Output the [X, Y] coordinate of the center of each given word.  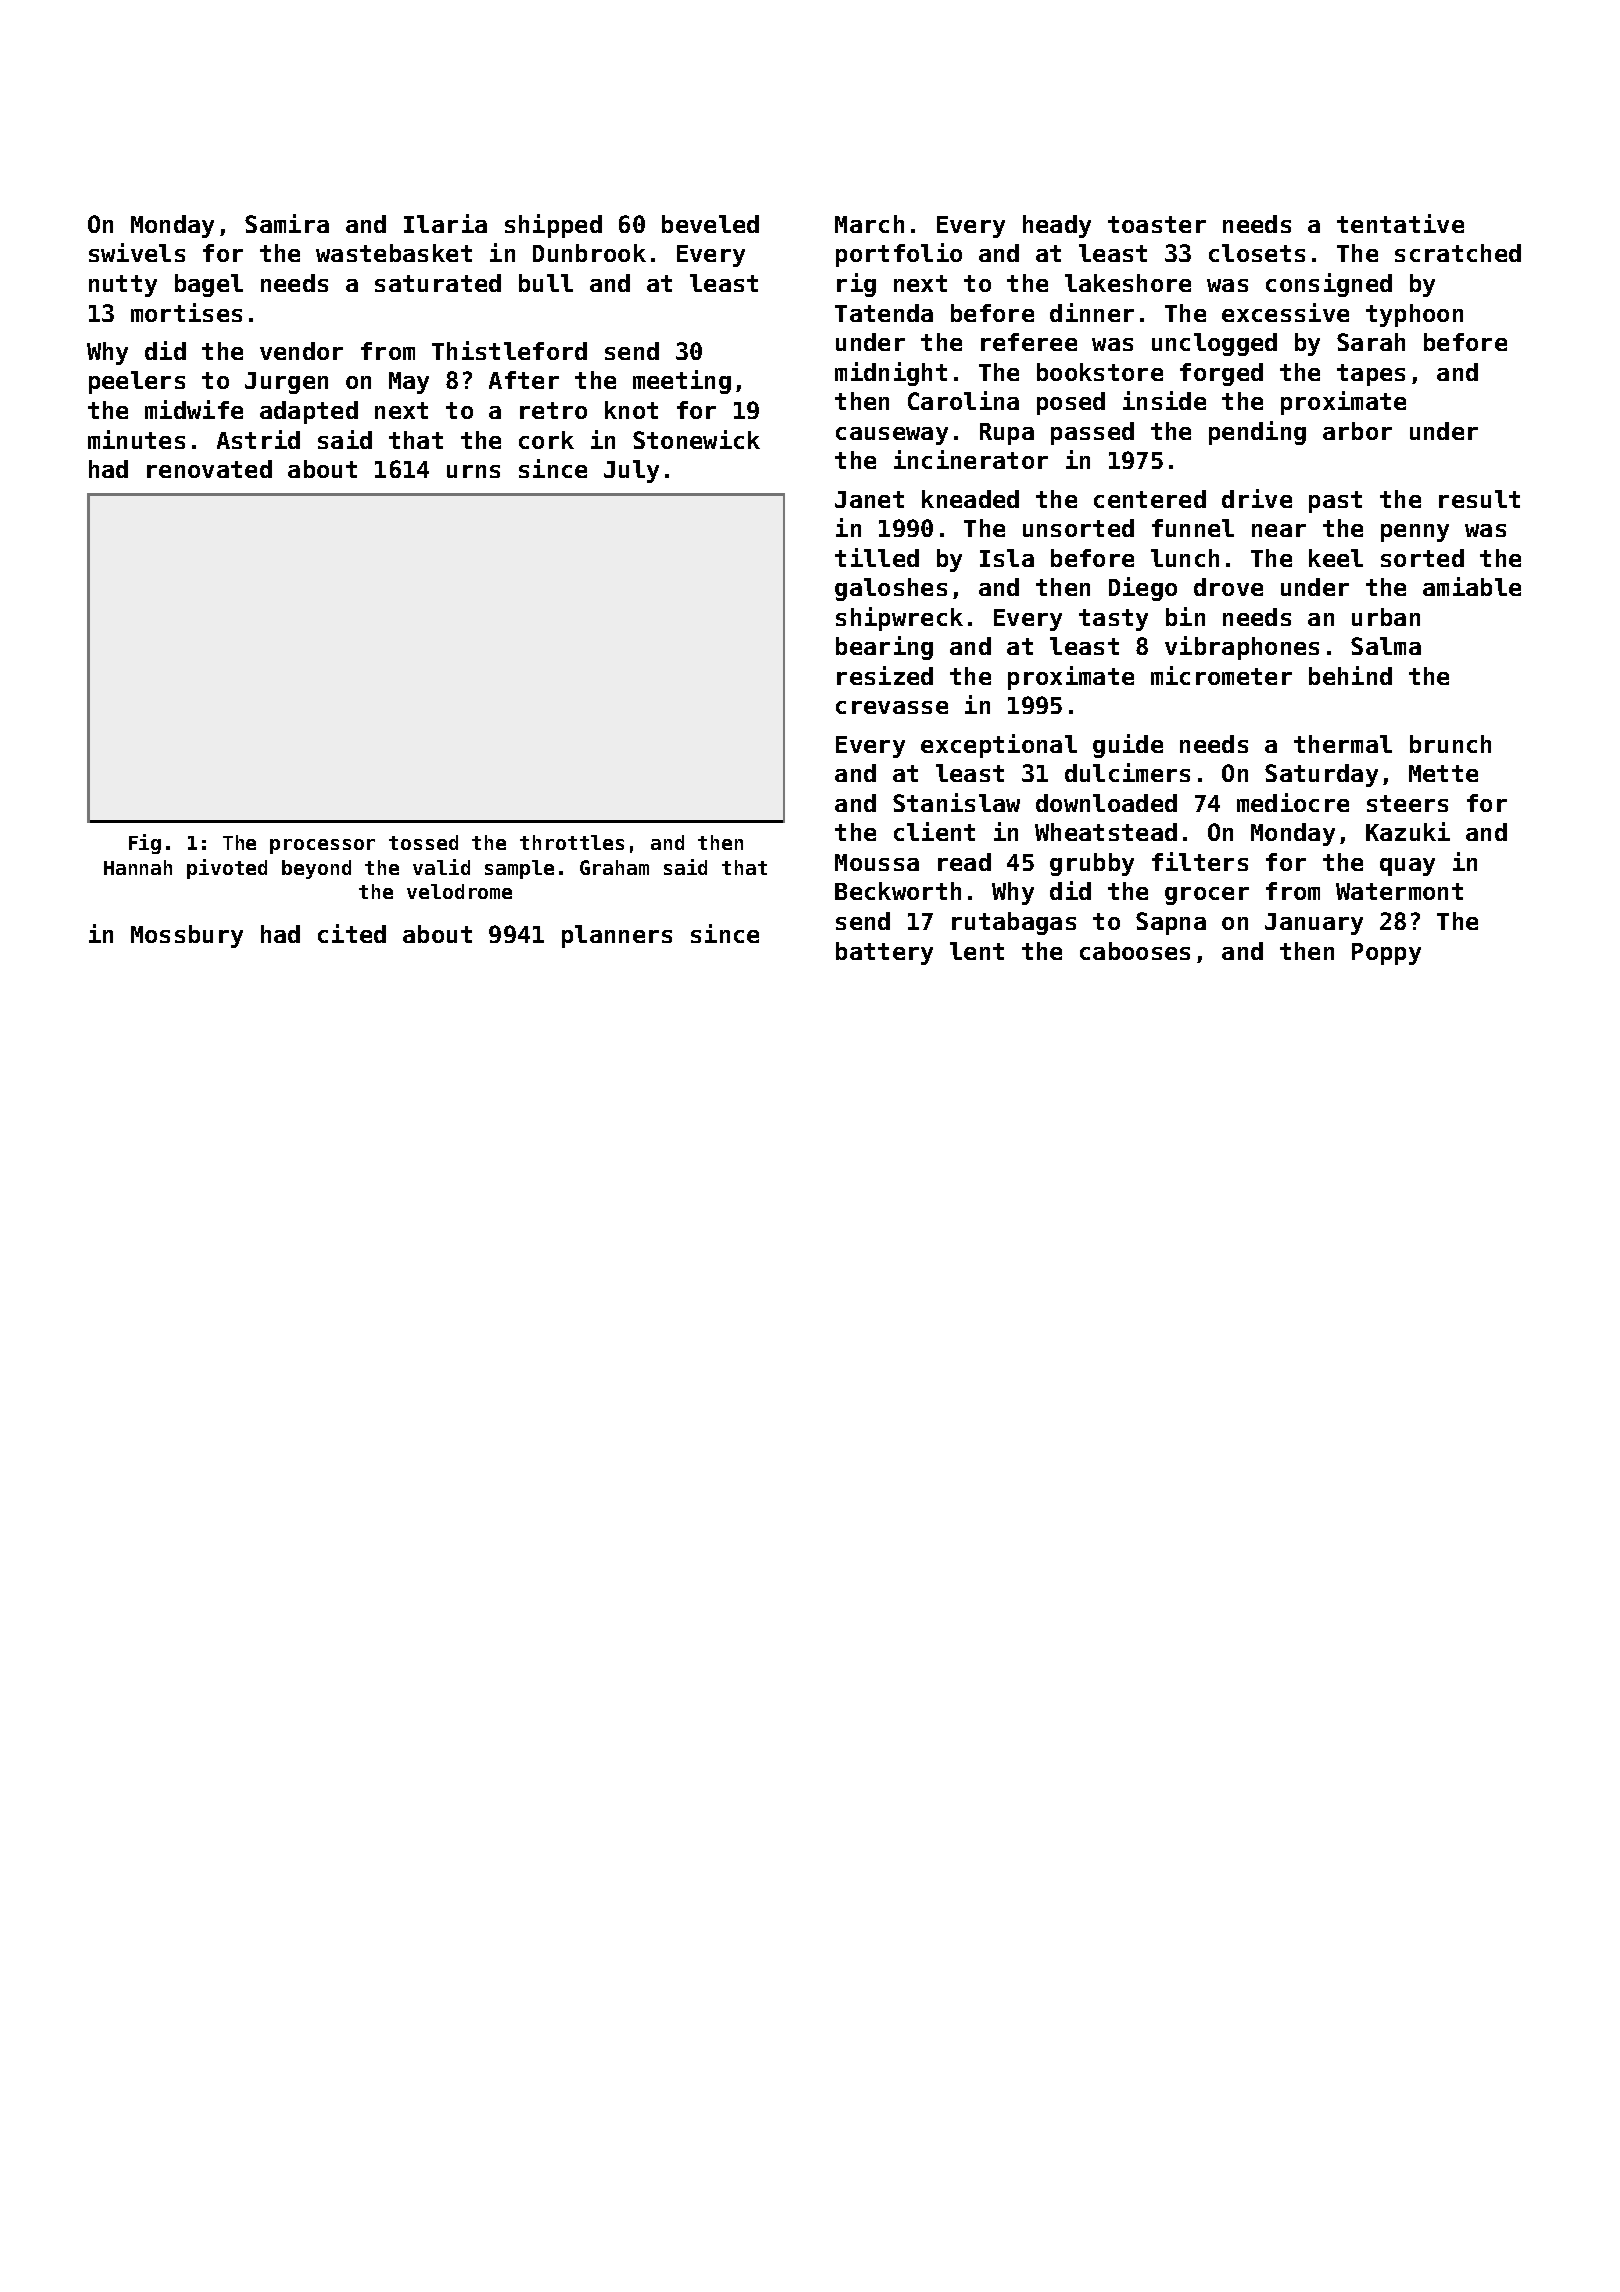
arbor [1357, 431]
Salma [1386, 646]
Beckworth [898, 891]
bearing [884, 648]
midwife [194, 409]
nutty [123, 286]
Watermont [1399, 891]
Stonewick [696, 439]
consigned [1329, 285]
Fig [145, 844]
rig [856, 285]
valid [441, 867]
